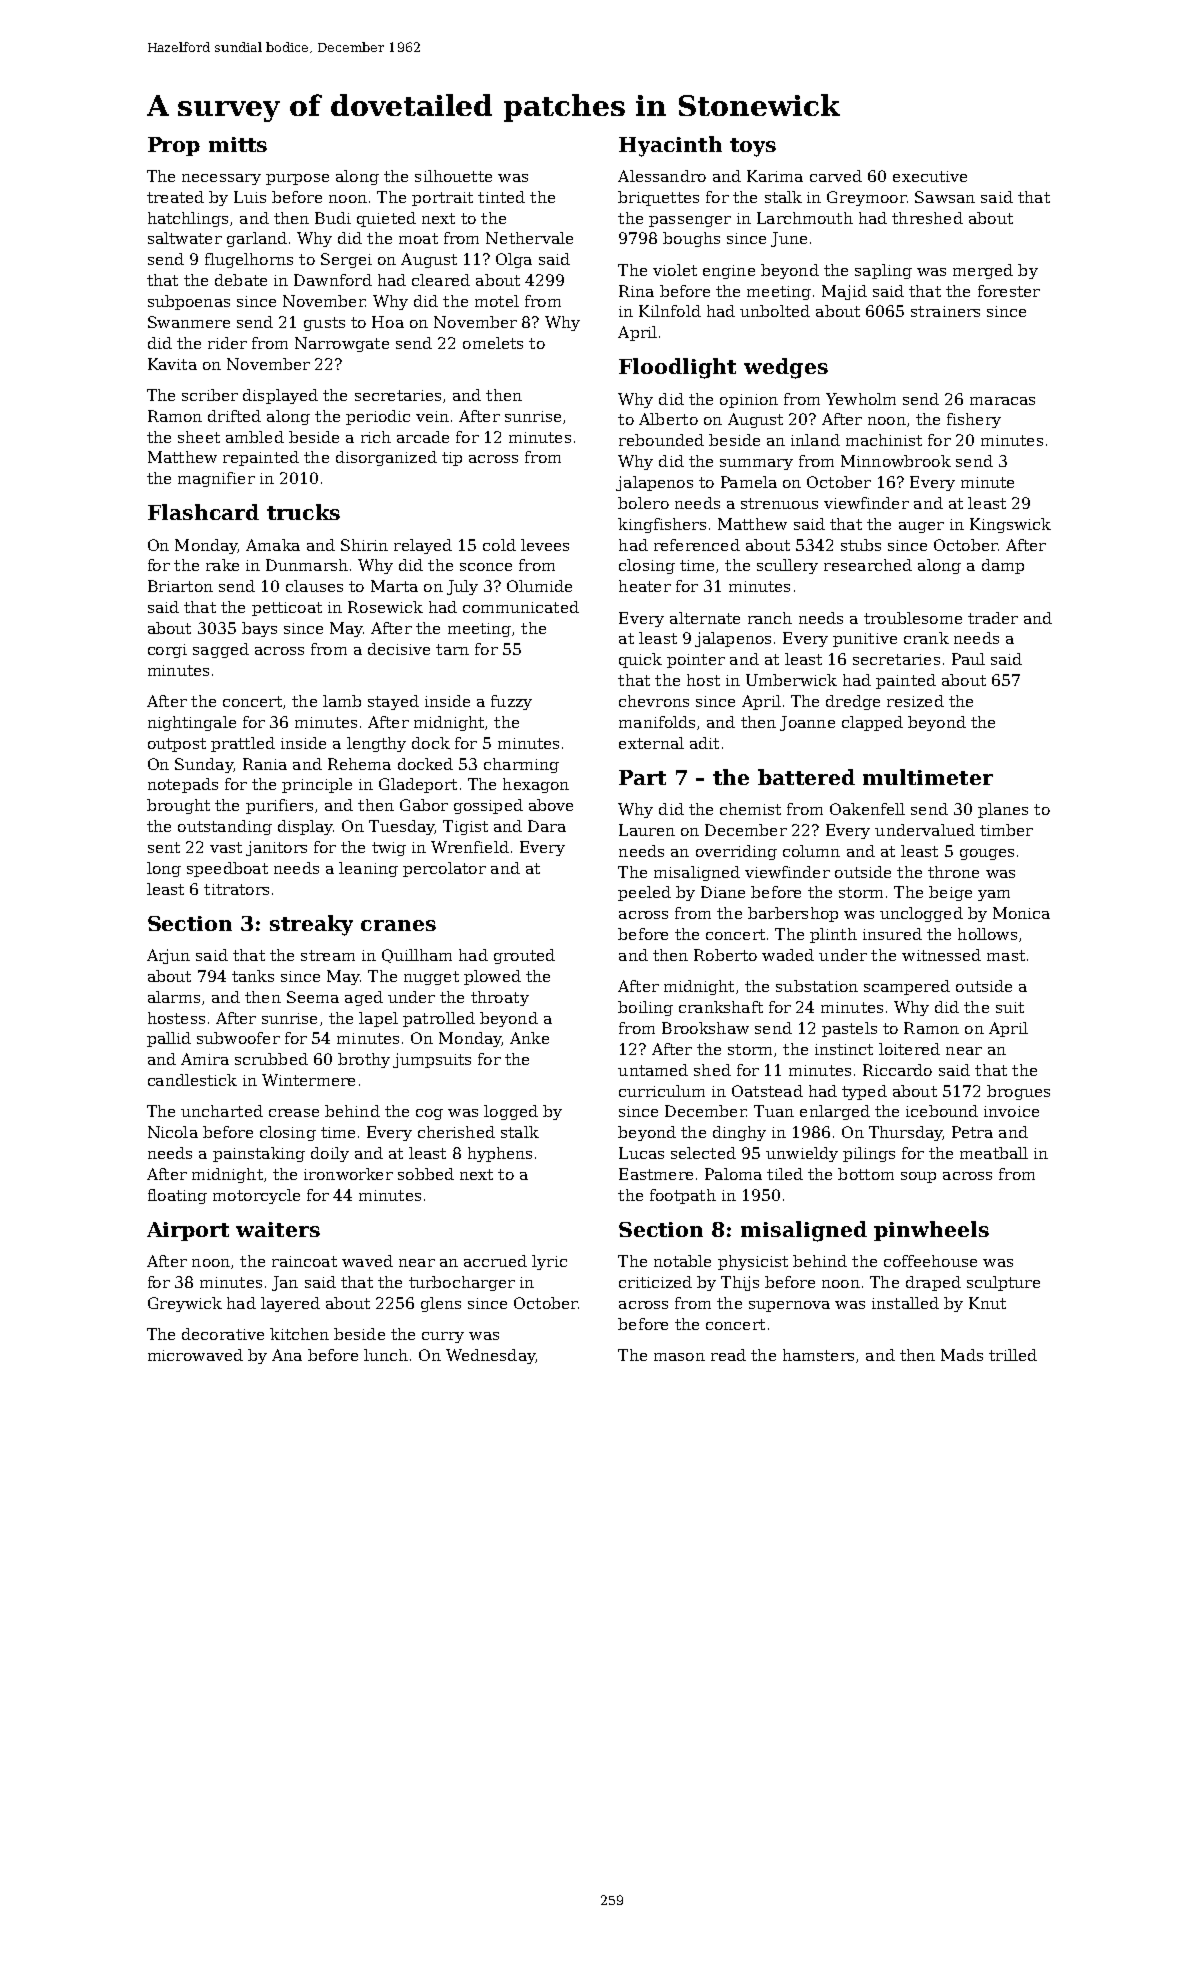  Describe the element at coordinates (276, 848) in the screenshot. I see `janitors` at that location.
